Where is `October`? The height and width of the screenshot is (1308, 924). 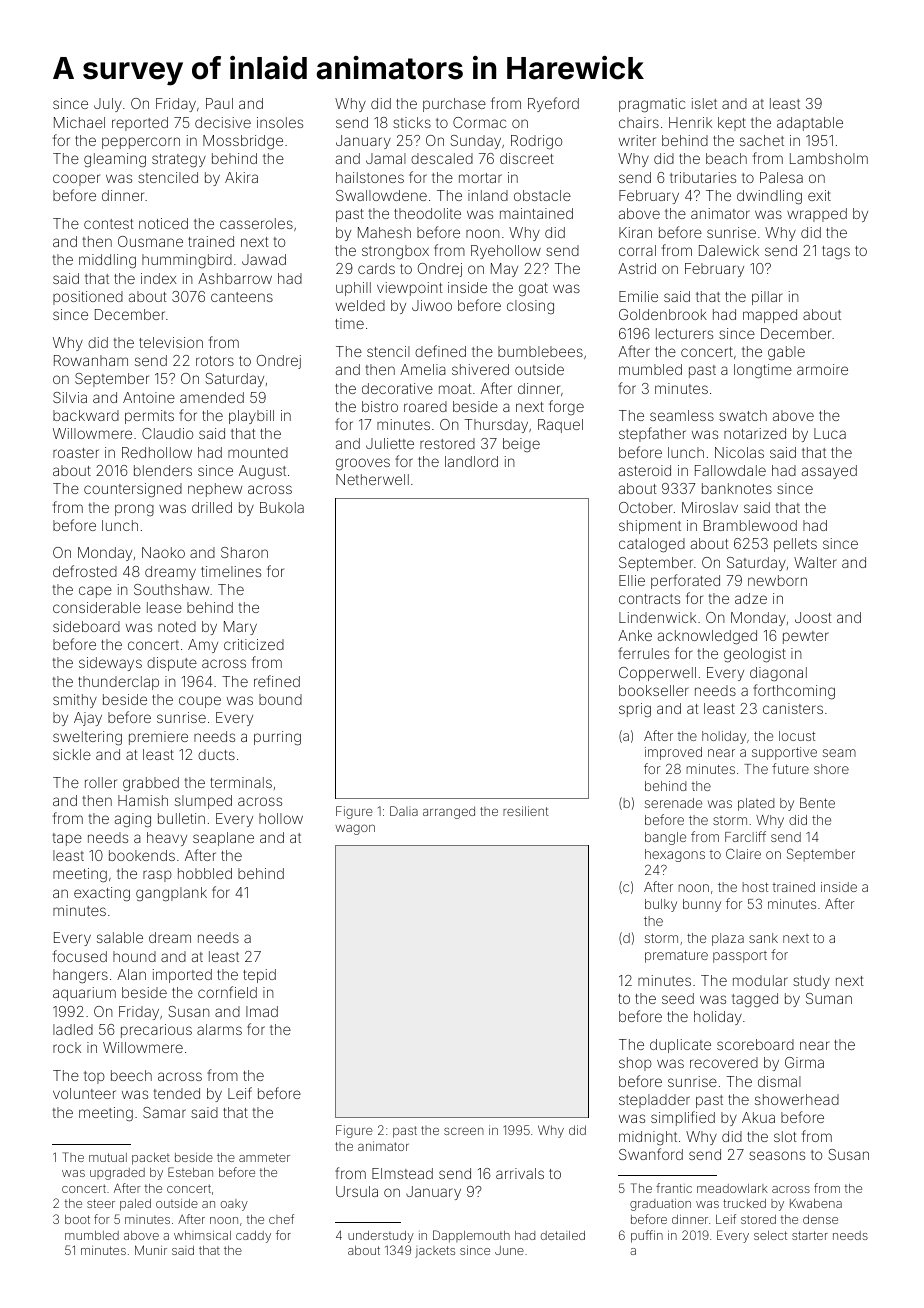 October is located at coordinates (646, 507).
